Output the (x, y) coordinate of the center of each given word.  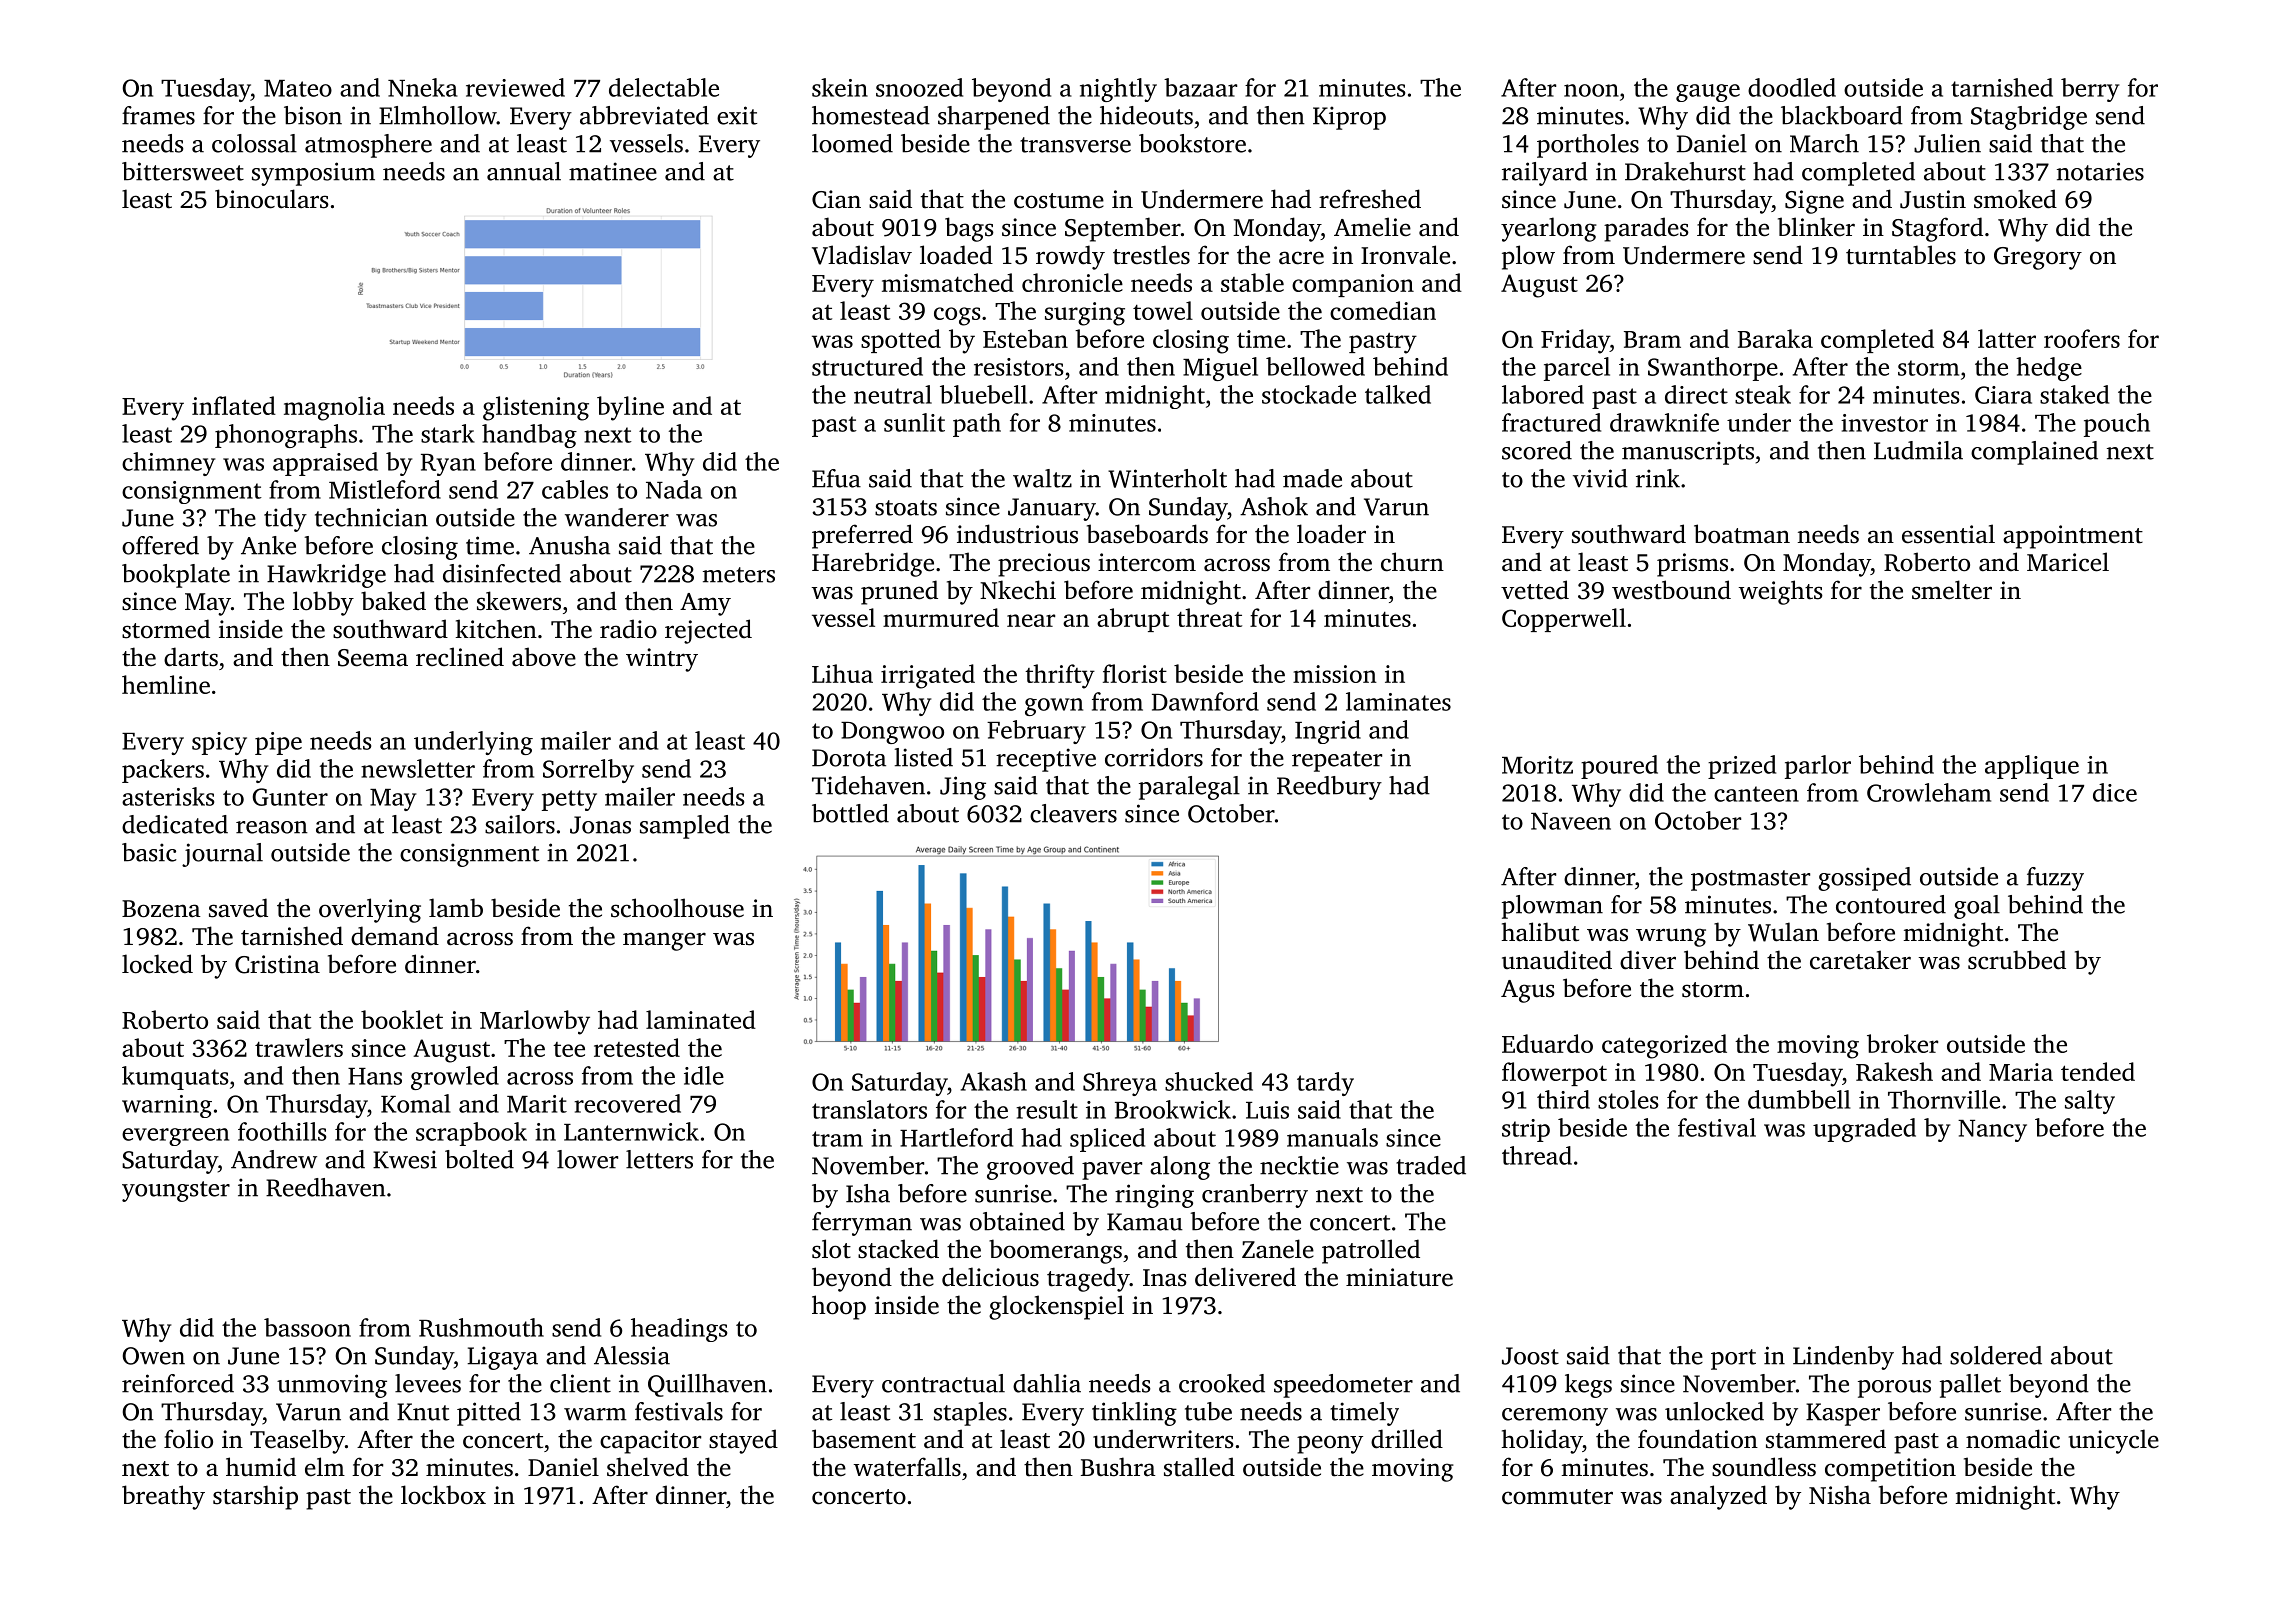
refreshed (1370, 199)
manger (664, 941)
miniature (1399, 1277)
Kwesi (405, 1159)
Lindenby (1843, 1358)
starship (255, 1497)
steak (1763, 394)
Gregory (2038, 258)
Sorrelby (588, 771)
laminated (701, 1019)
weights (1781, 592)
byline (630, 408)
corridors (1154, 757)
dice (2115, 792)
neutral (893, 394)
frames (158, 115)
